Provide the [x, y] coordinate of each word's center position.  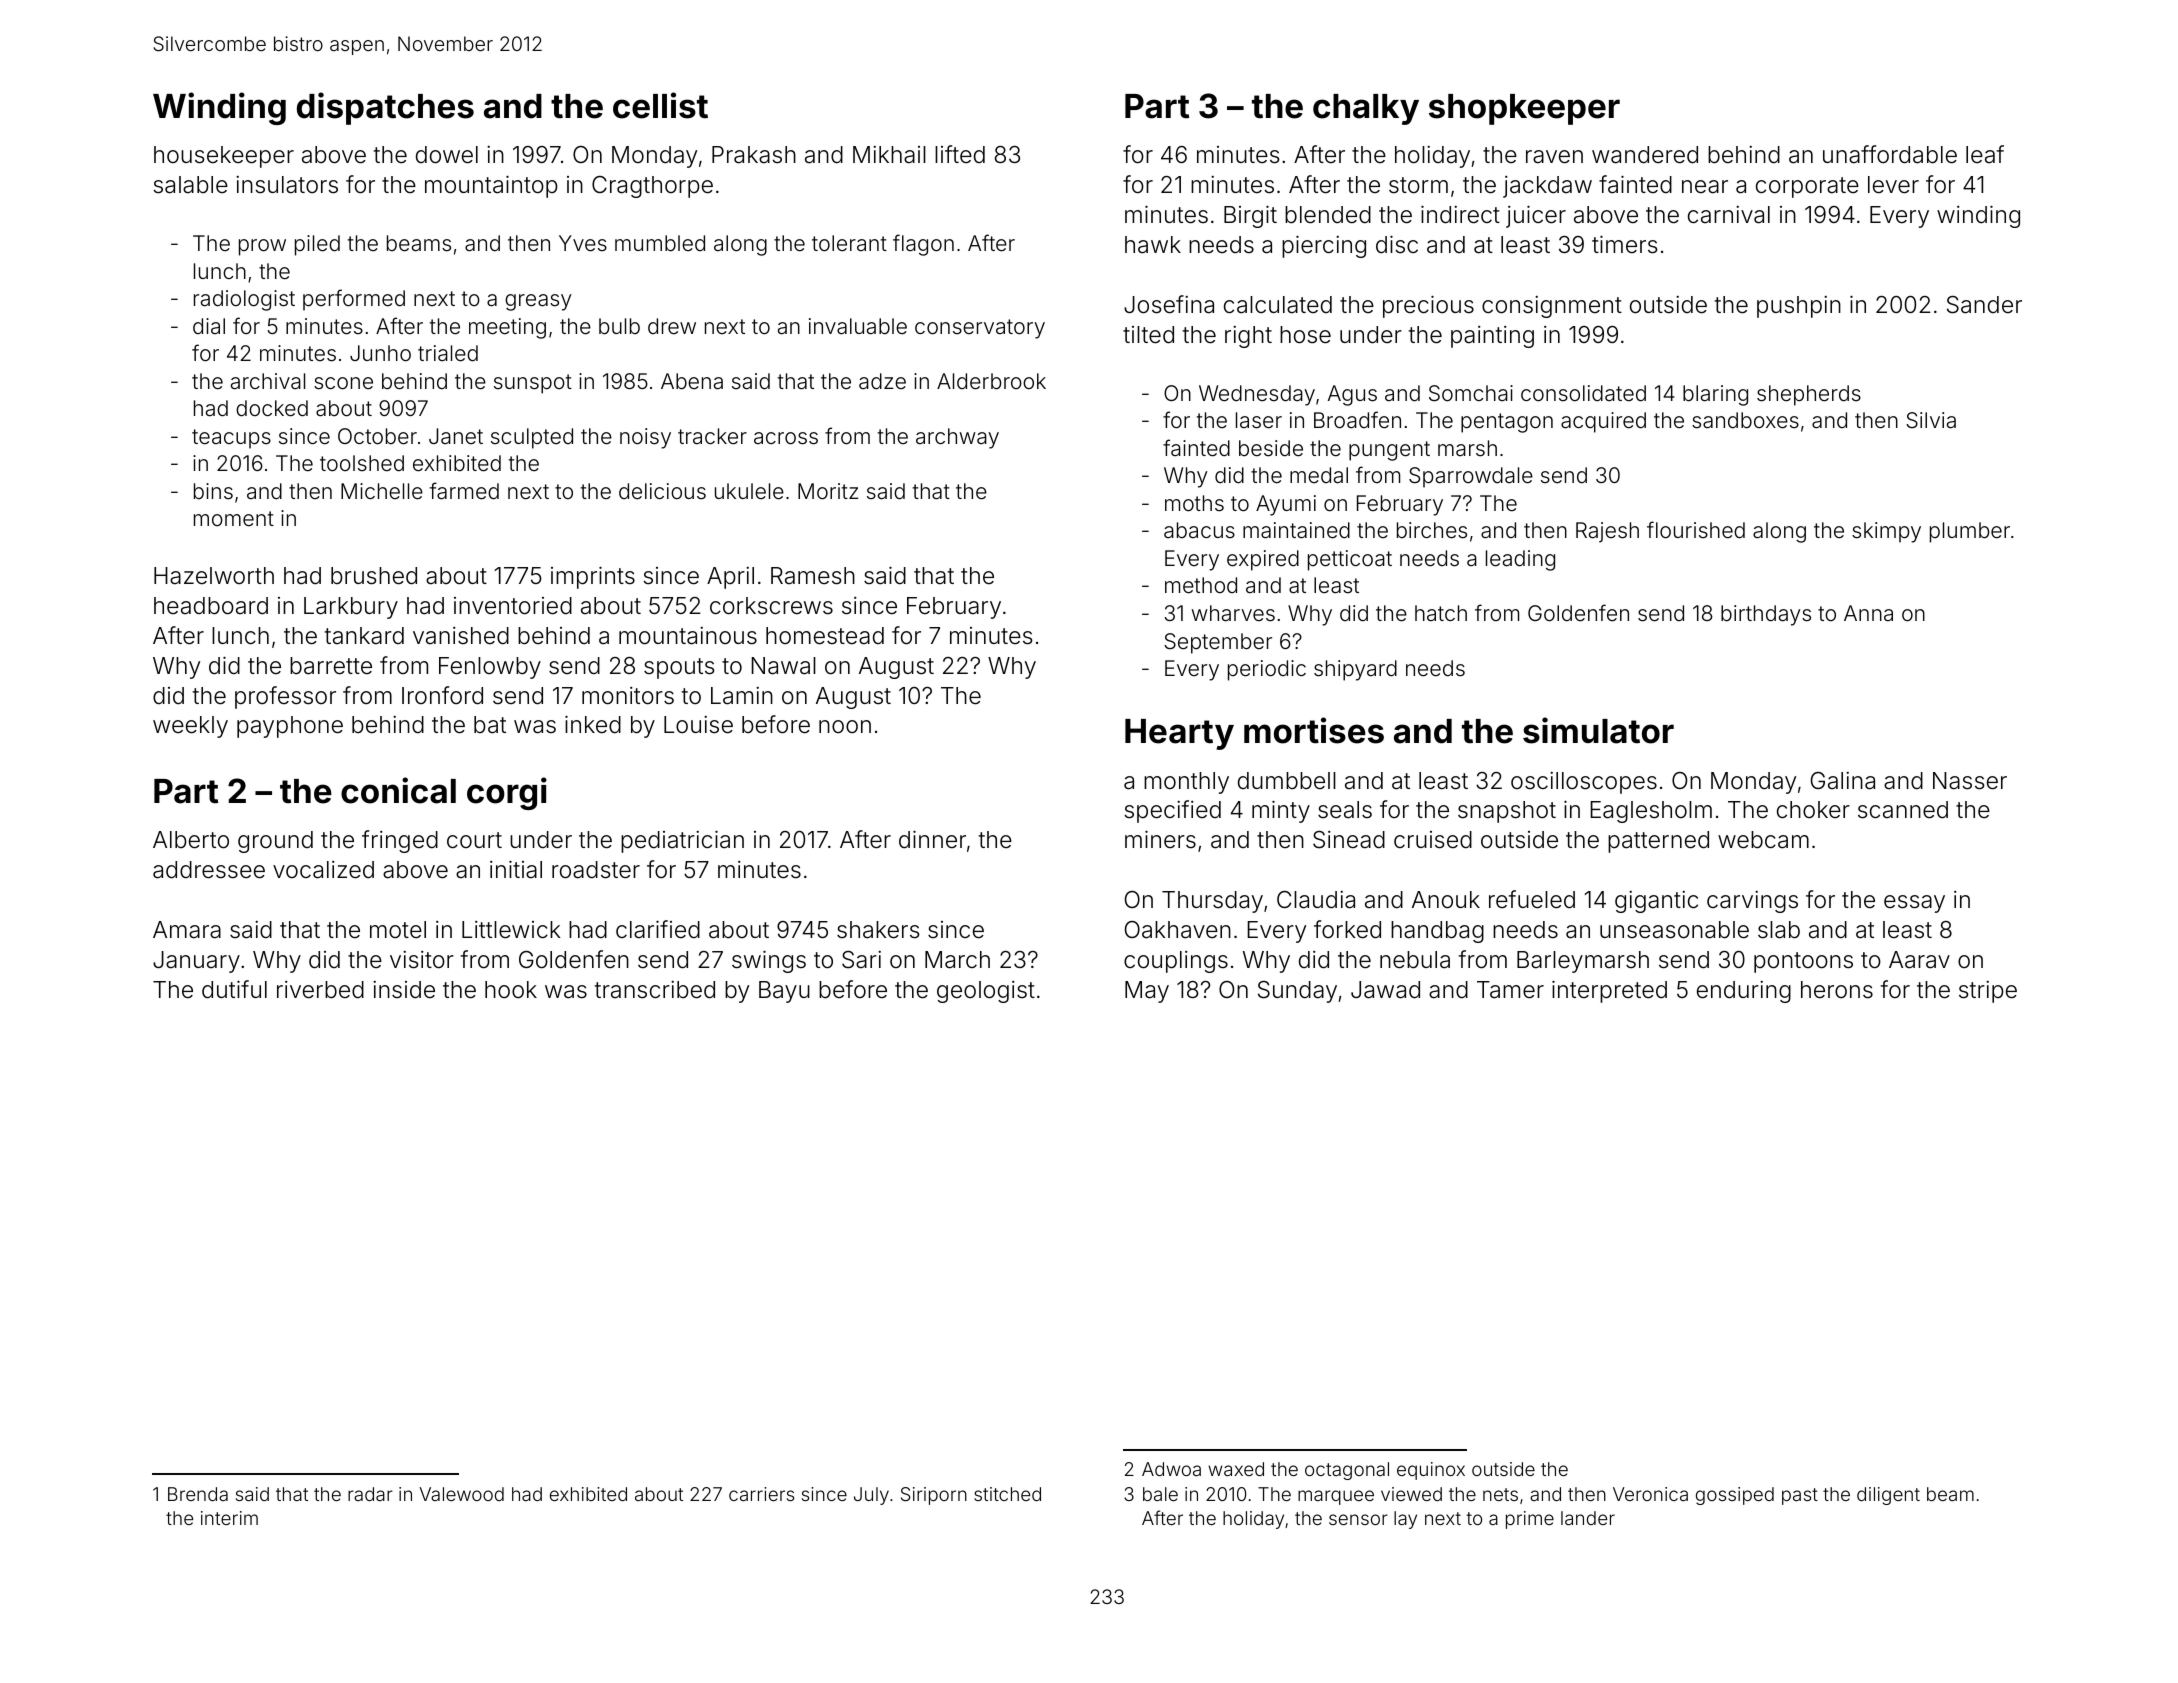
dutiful [234, 989]
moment [234, 518]
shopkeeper [1524, 109]
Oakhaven [1178, 930]
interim [229, 1518]
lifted [960, 154]
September [1218, 643]
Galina [1843, 781]
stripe [1988, 992]
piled [317, 245]
